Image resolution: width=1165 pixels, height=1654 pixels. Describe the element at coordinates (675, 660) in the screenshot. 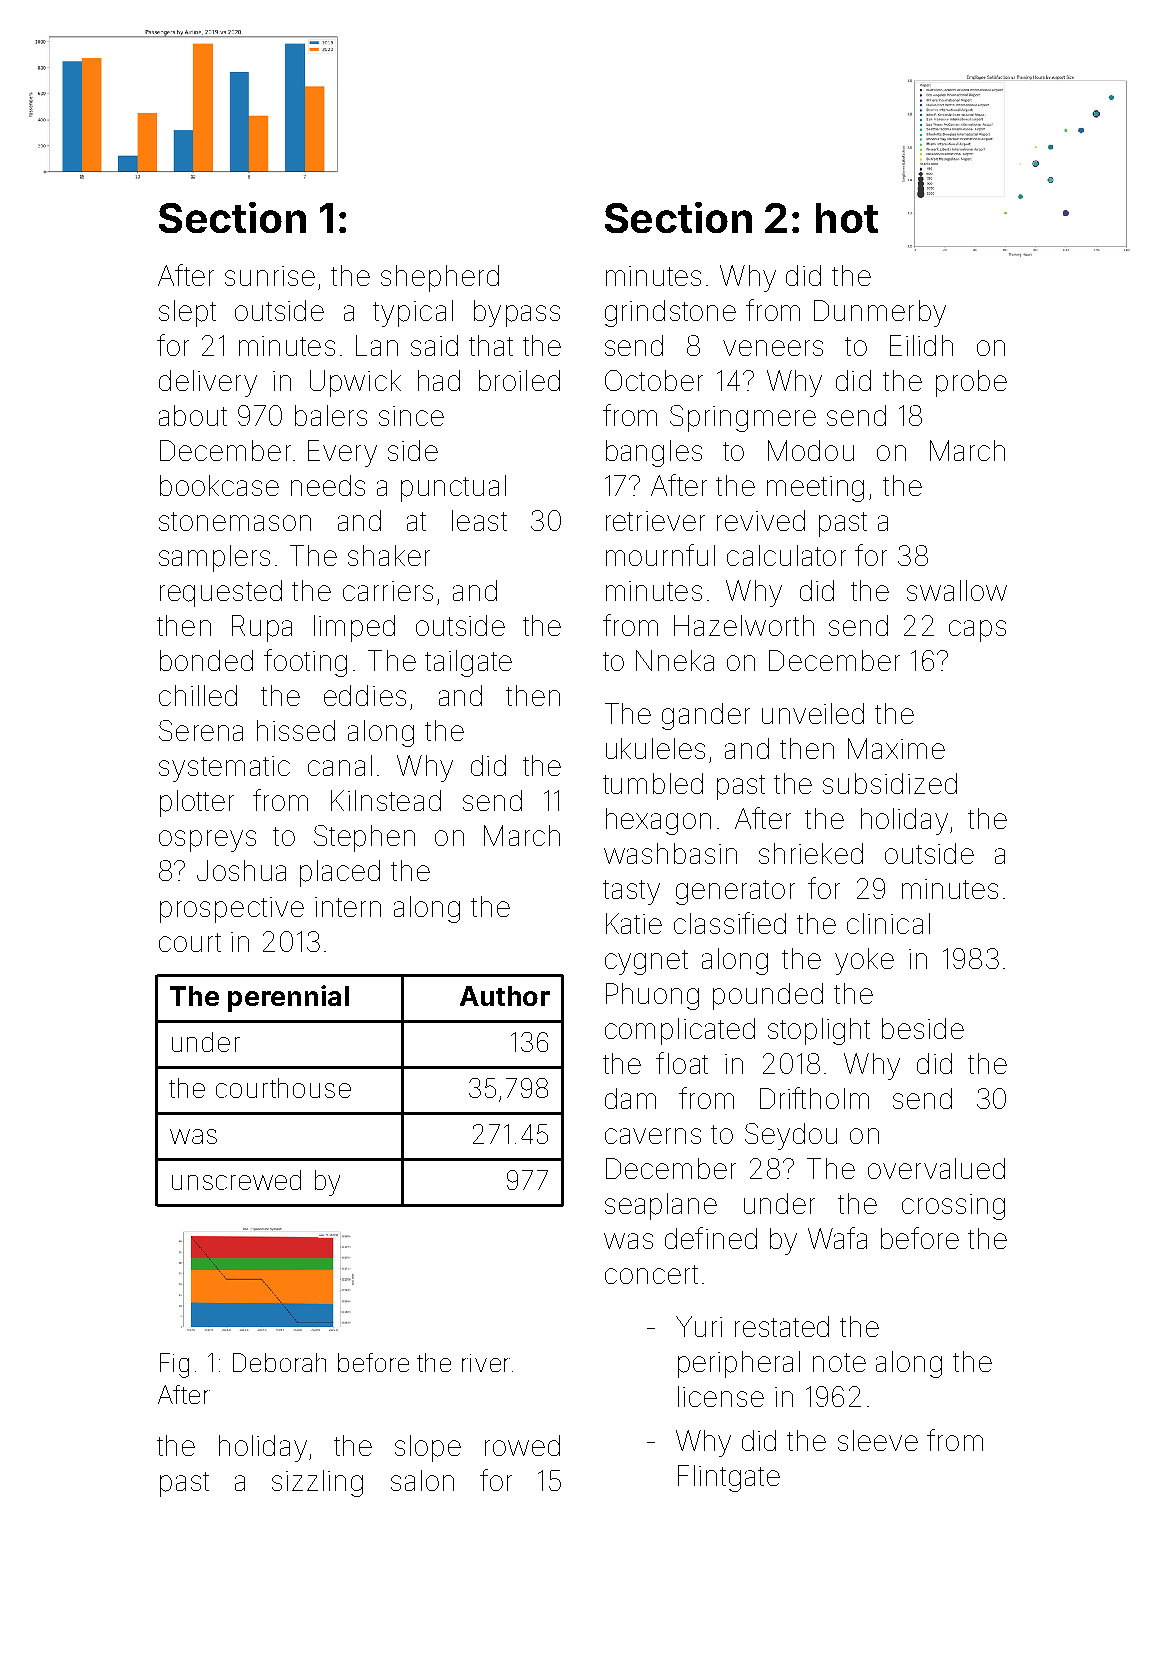

I see `Nneka` at that location.
